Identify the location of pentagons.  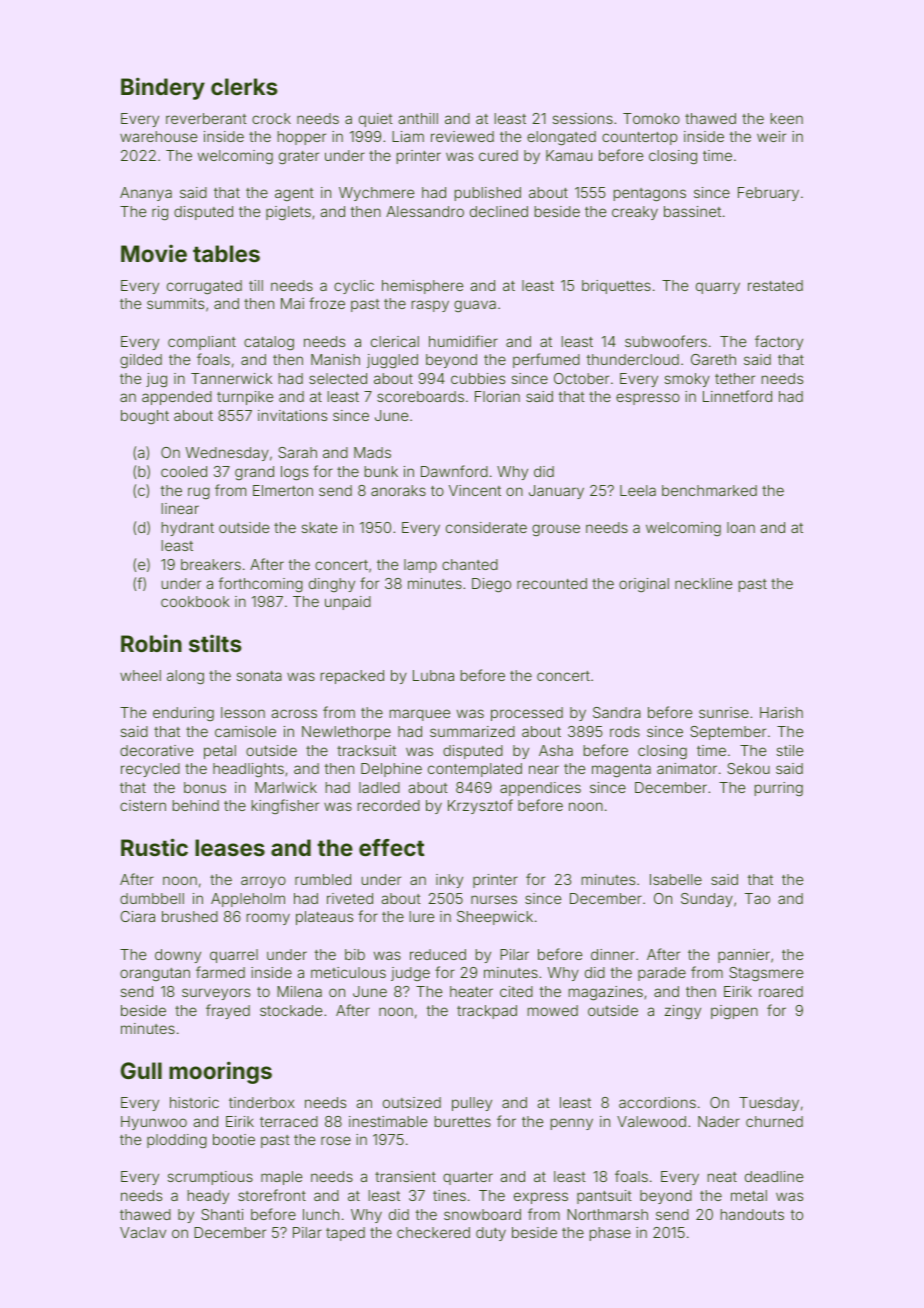
(650, 195).
